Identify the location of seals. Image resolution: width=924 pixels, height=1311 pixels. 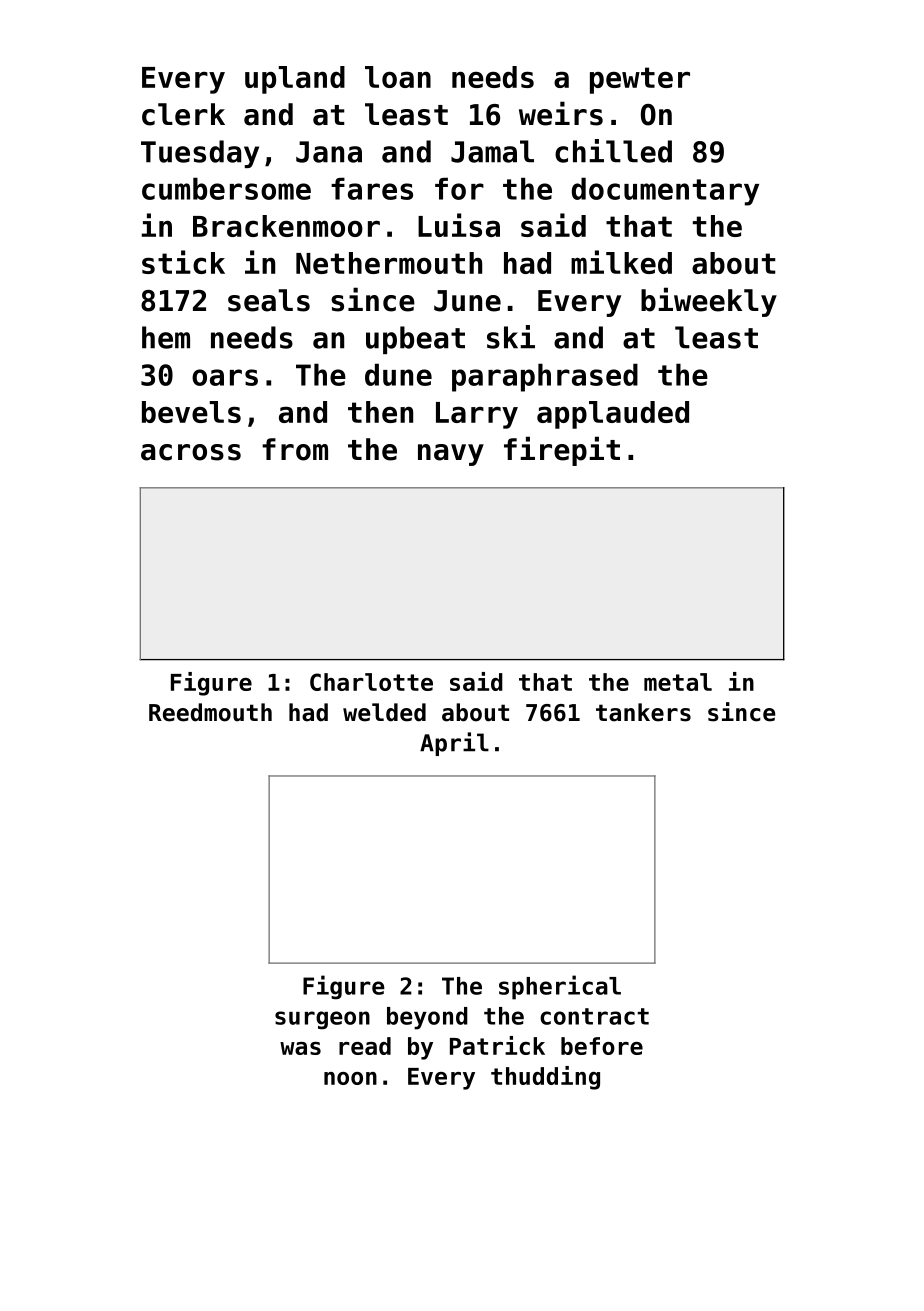
(269, 300).
